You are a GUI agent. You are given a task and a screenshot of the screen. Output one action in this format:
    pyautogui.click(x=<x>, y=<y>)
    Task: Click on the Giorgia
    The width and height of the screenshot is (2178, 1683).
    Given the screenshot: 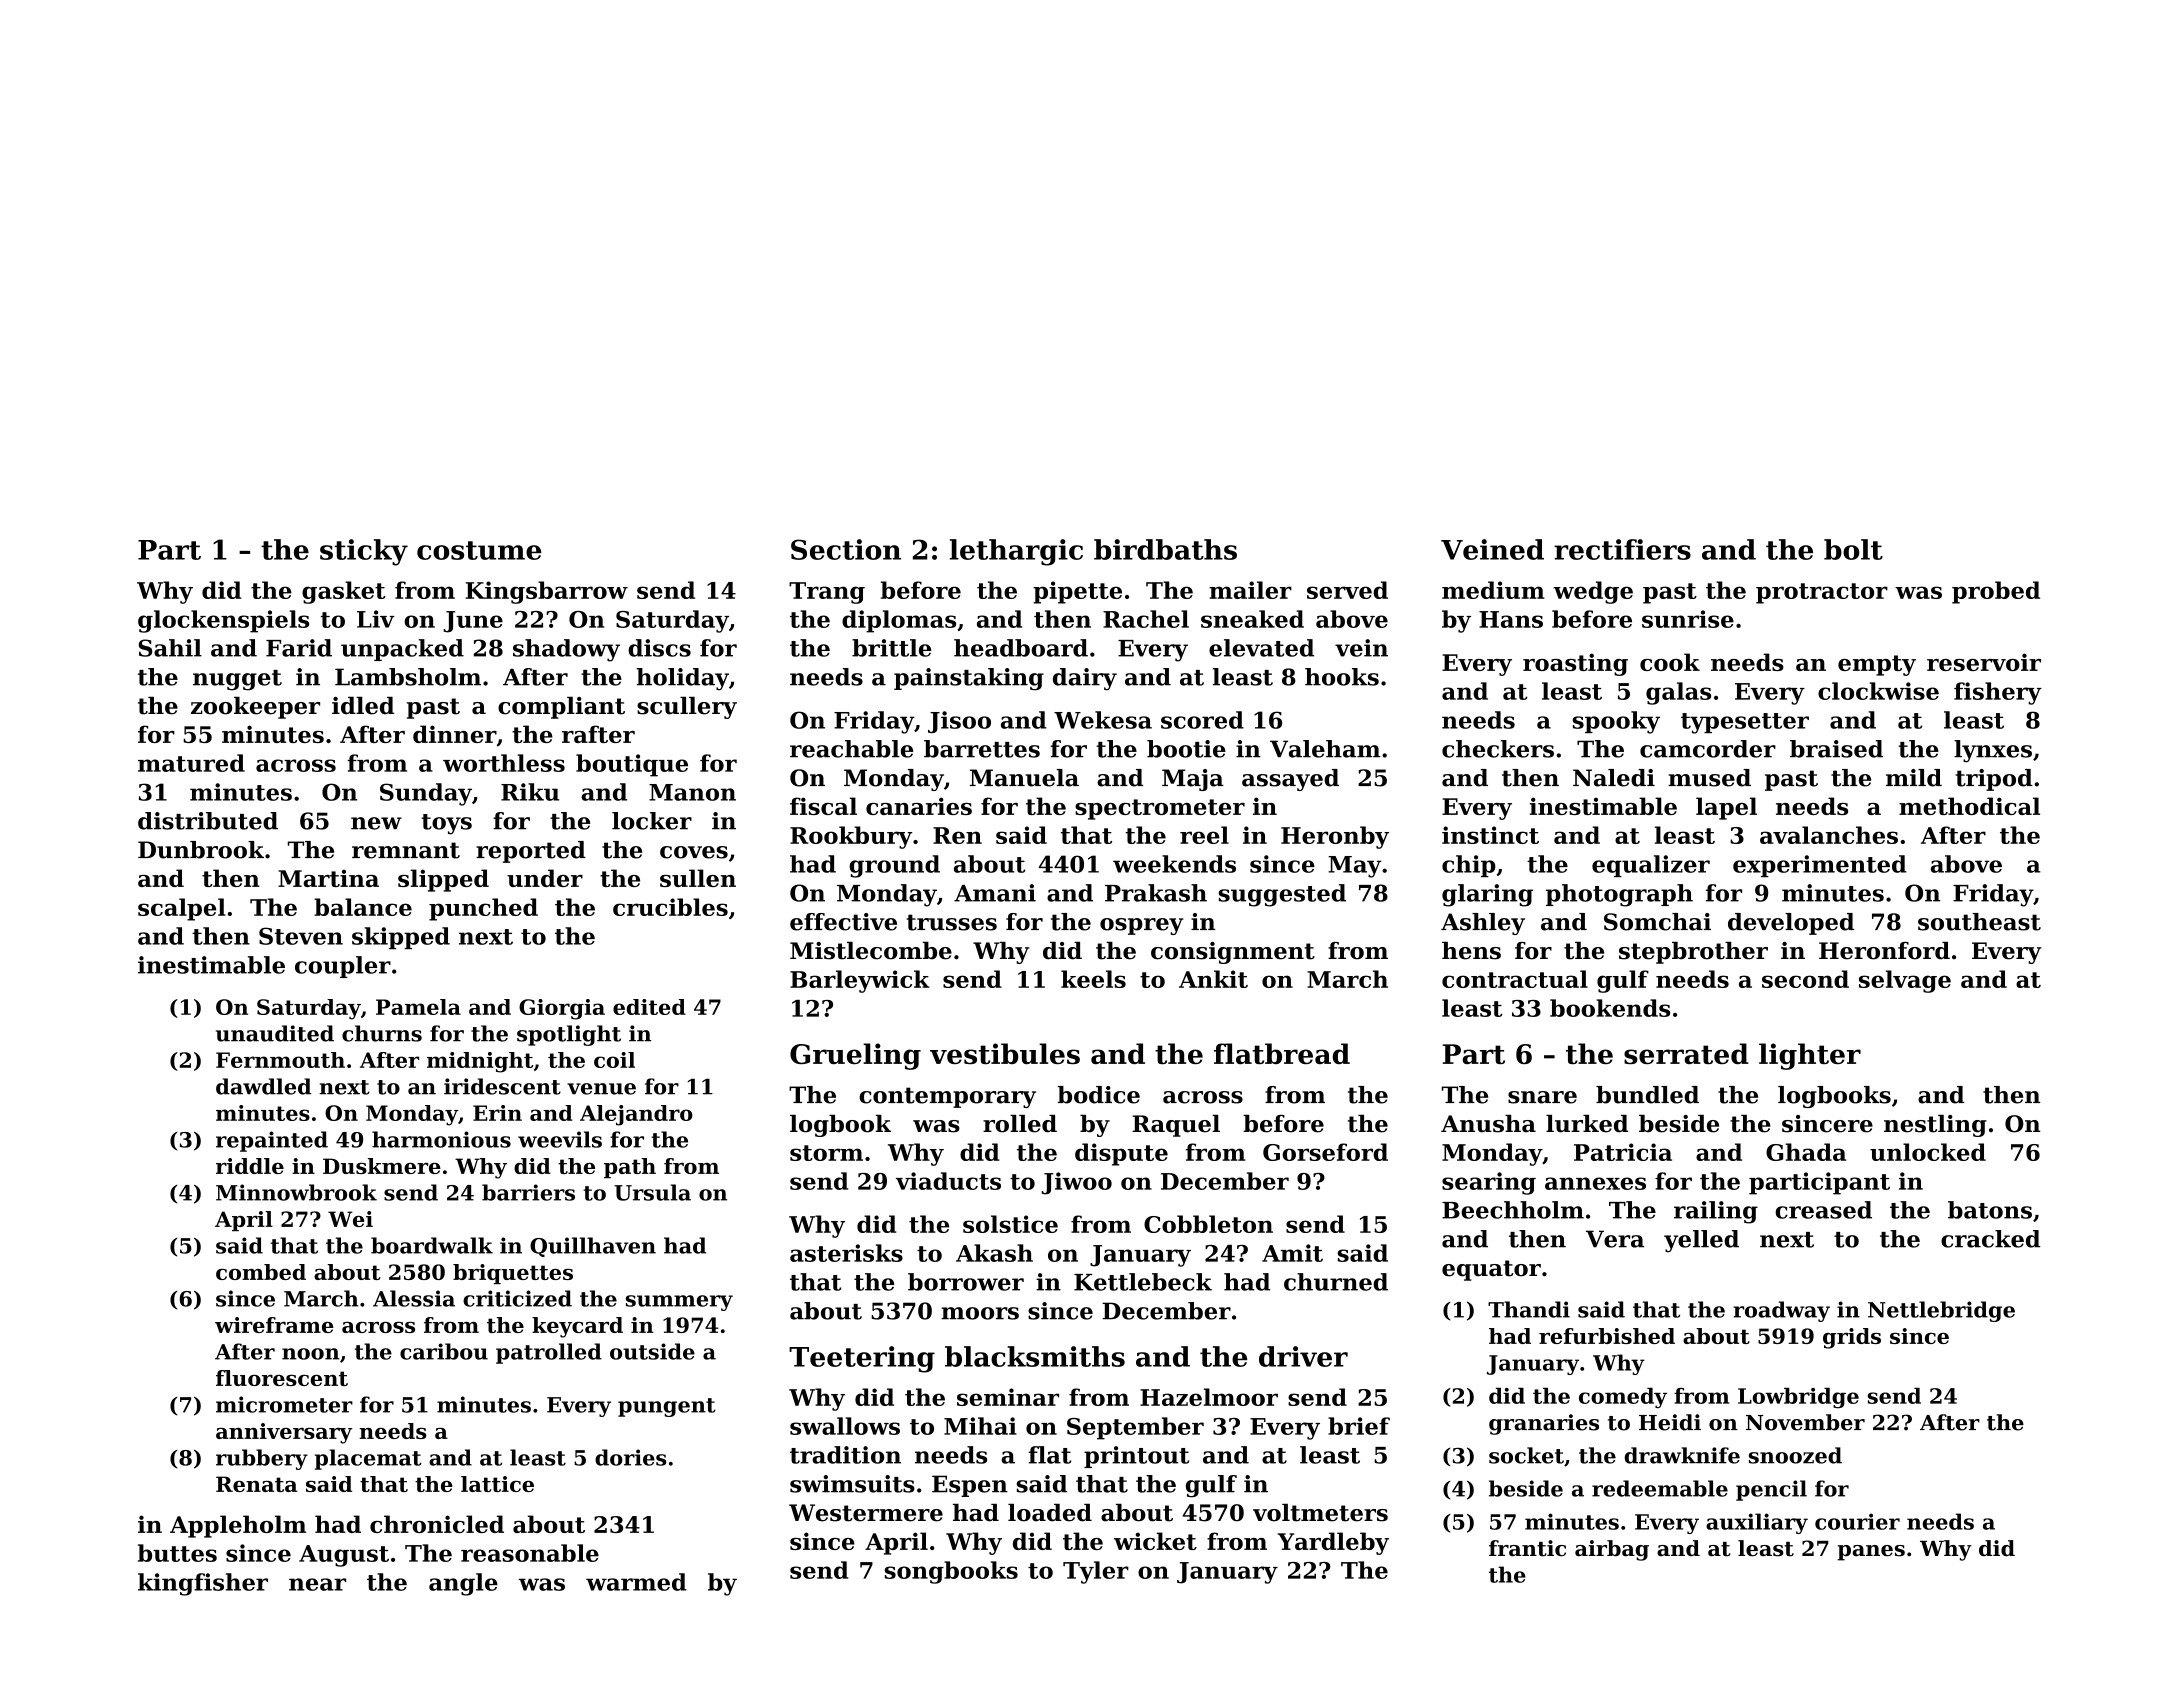 What is the action you would take?
    pyautogui.click(x=562, y=1009)
